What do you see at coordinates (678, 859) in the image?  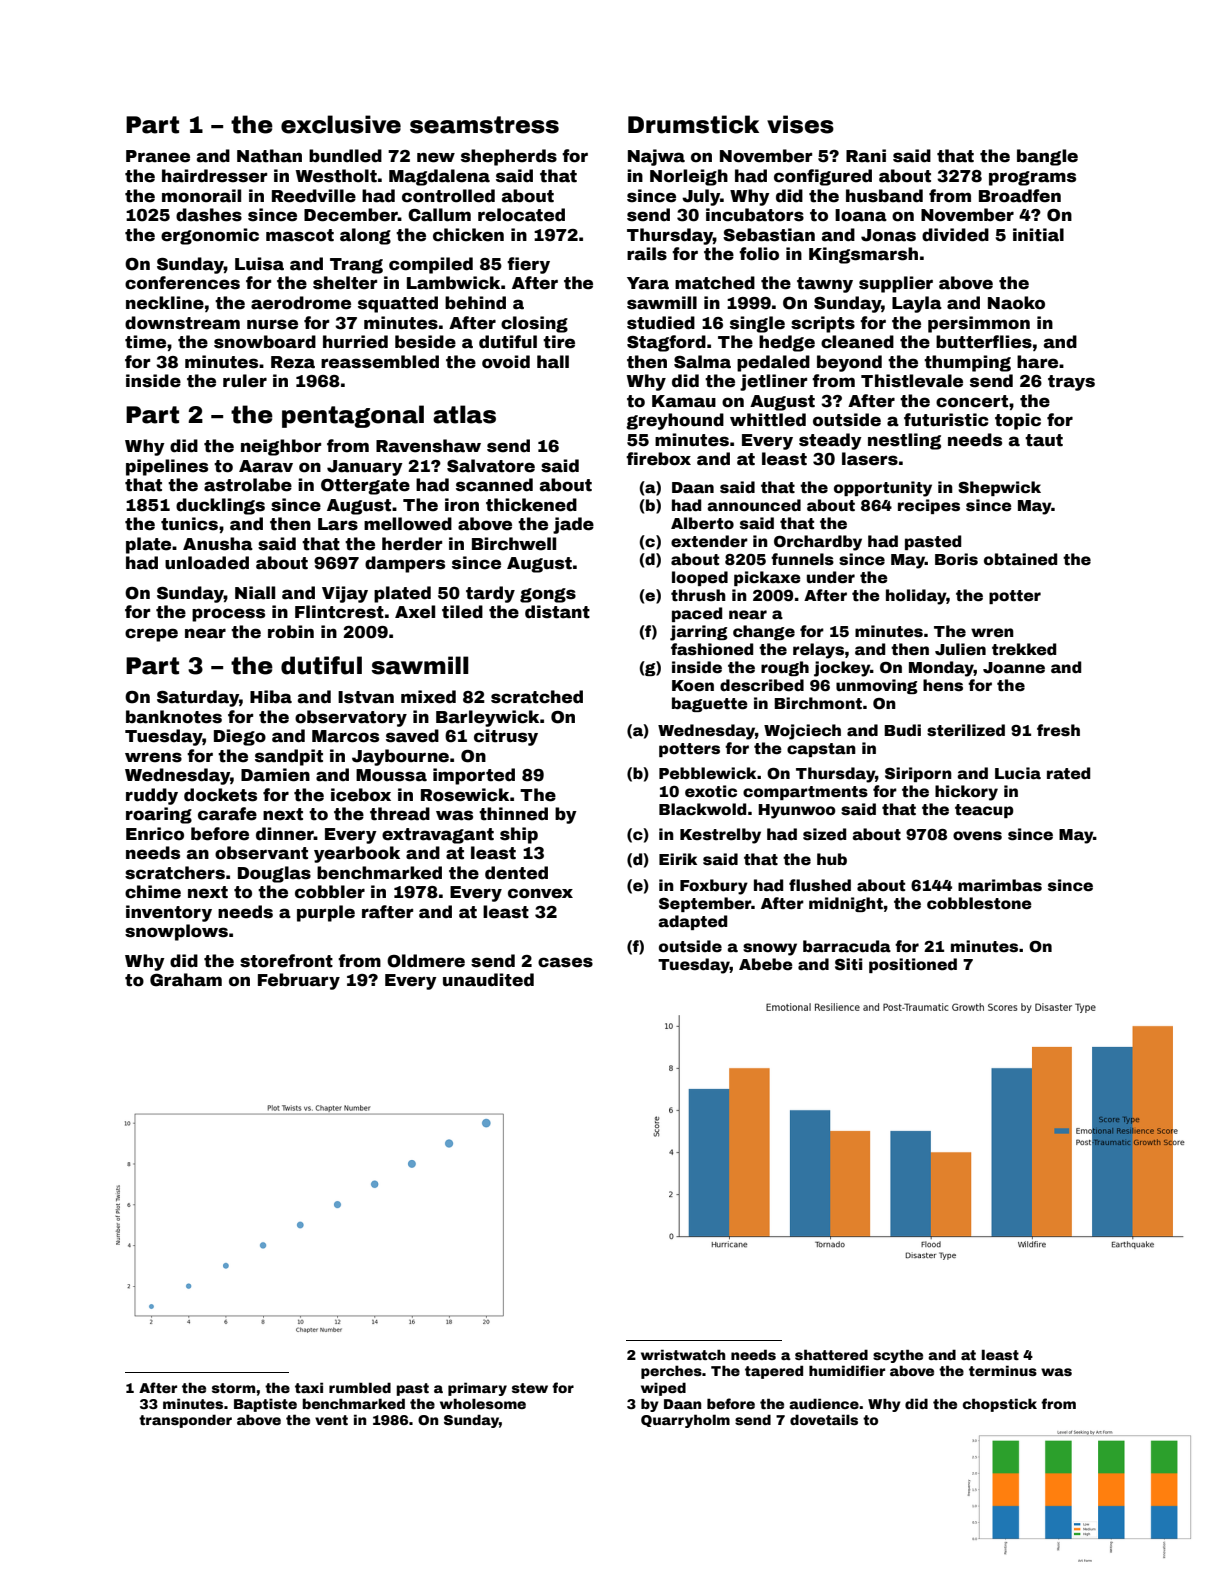 I see `Eirik` at bounding box center [678, 859].
